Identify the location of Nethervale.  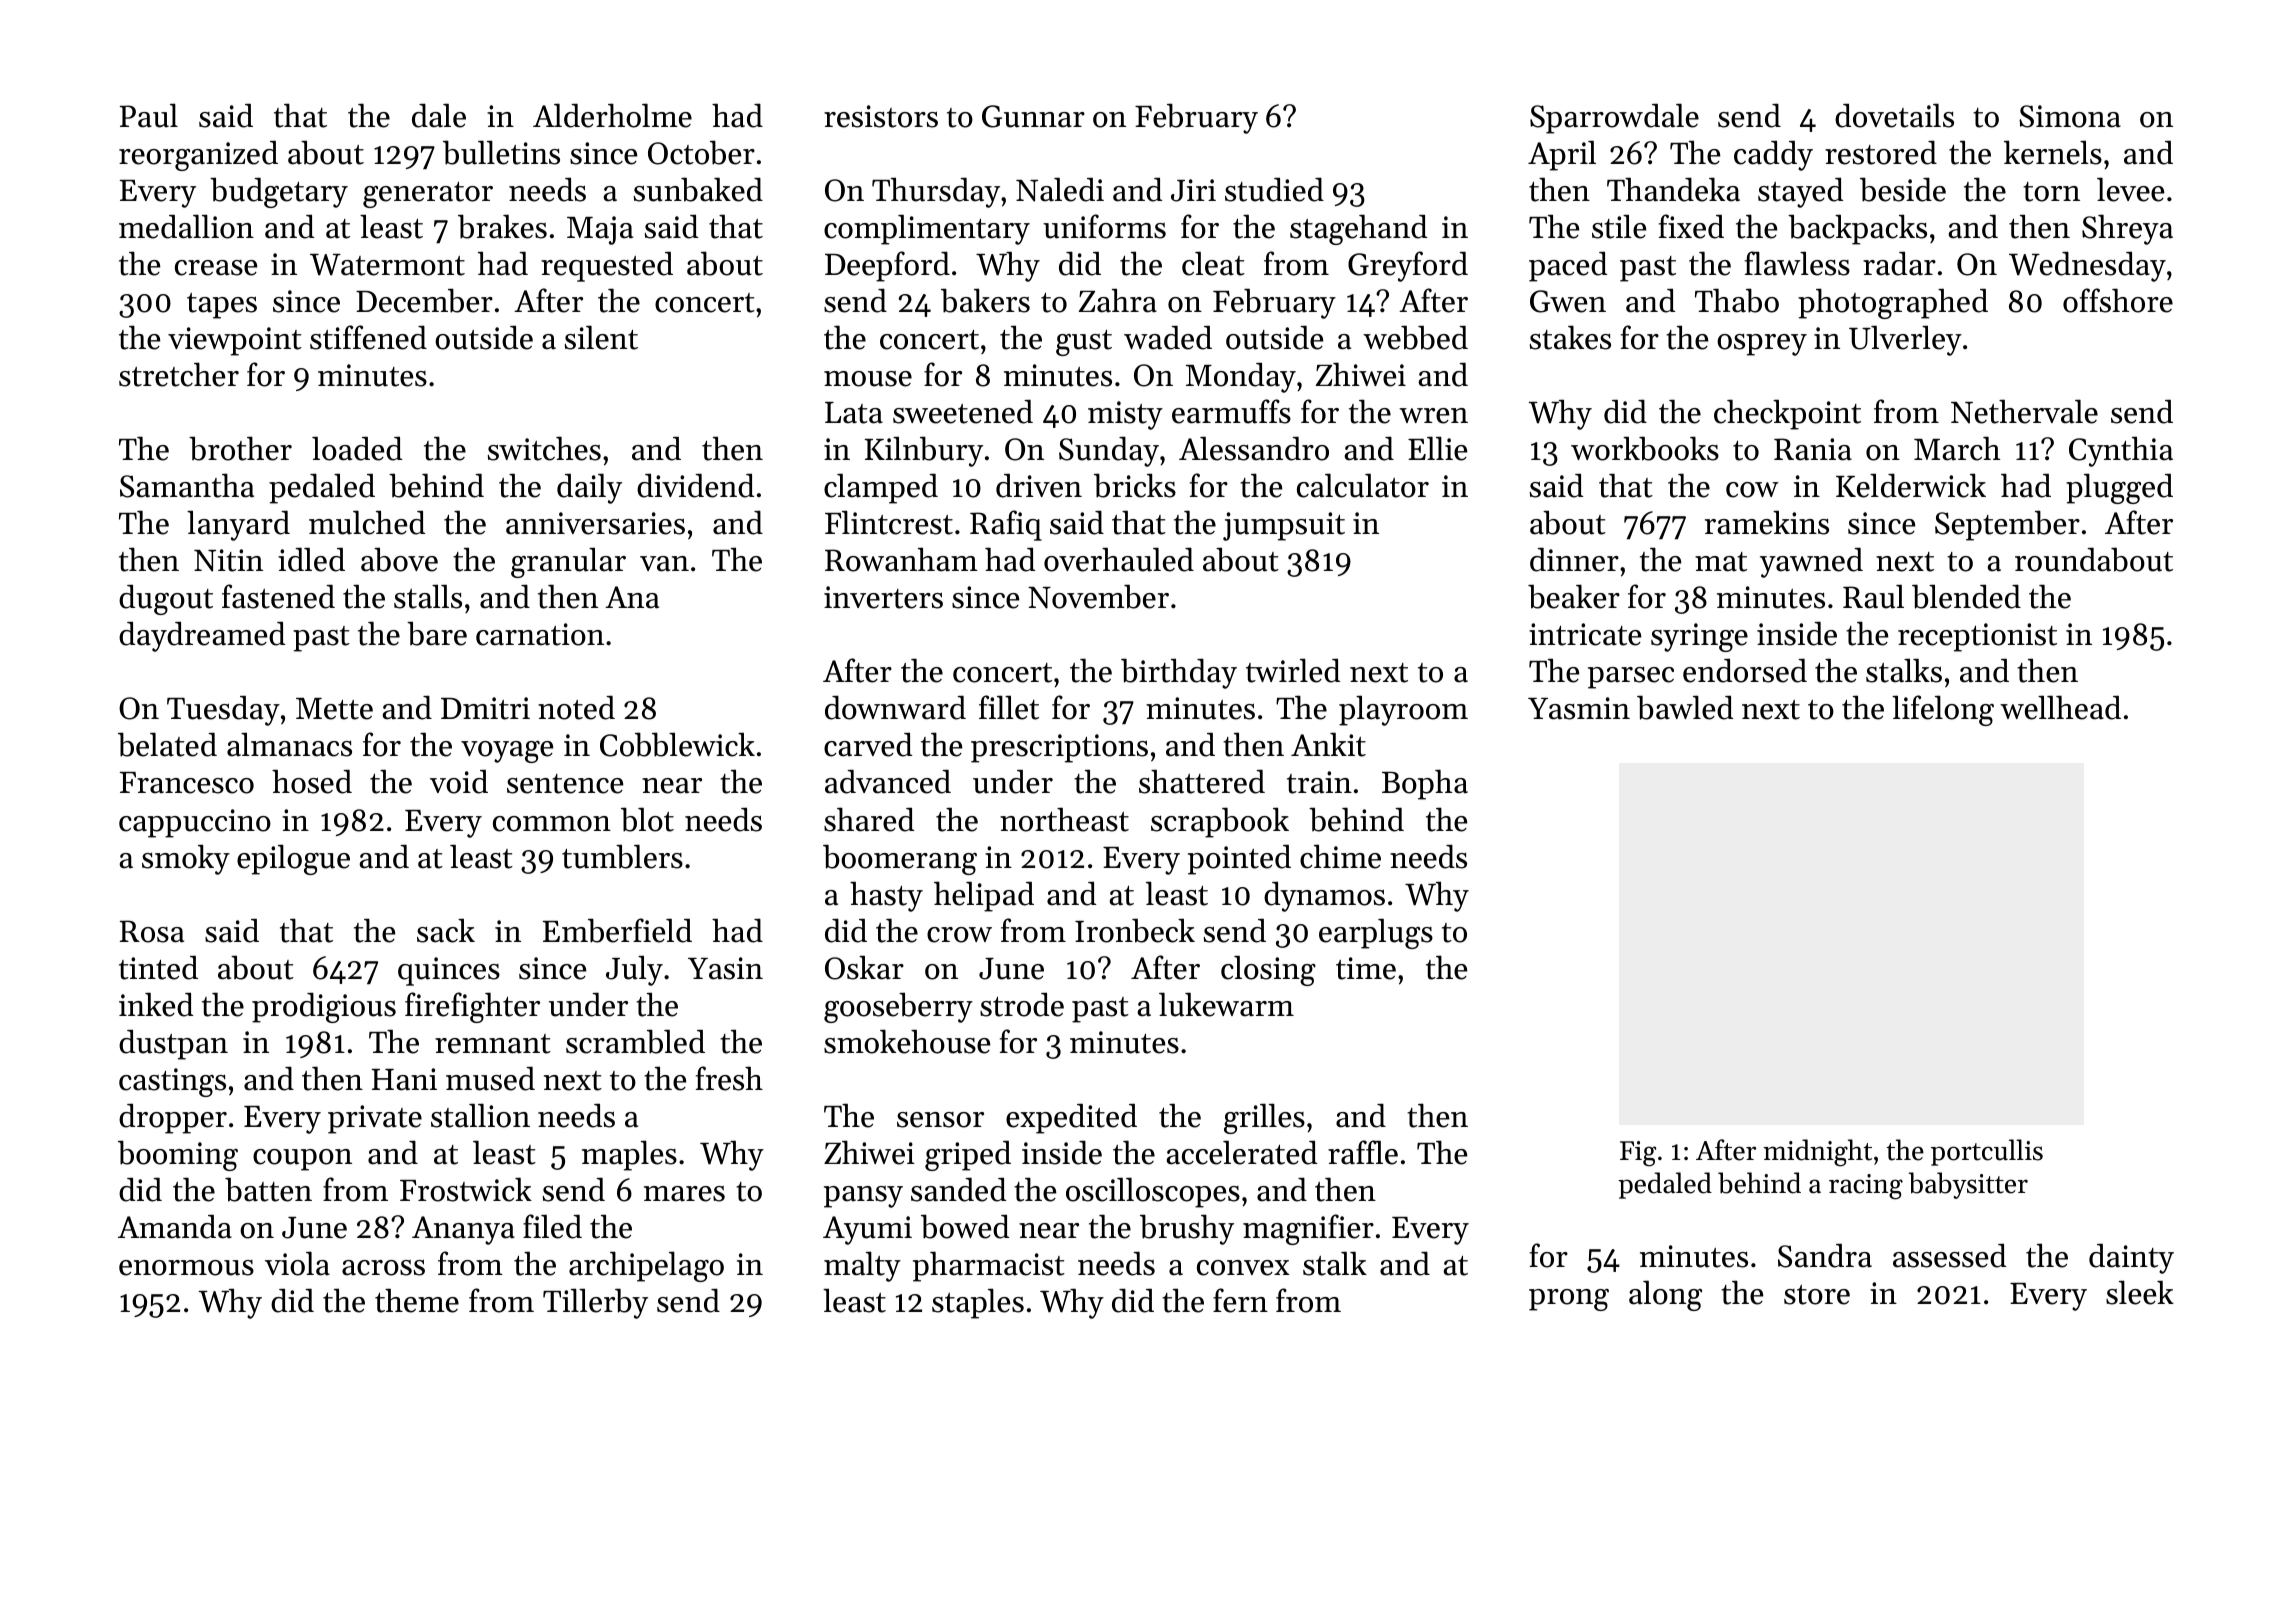
(2024, 411).
